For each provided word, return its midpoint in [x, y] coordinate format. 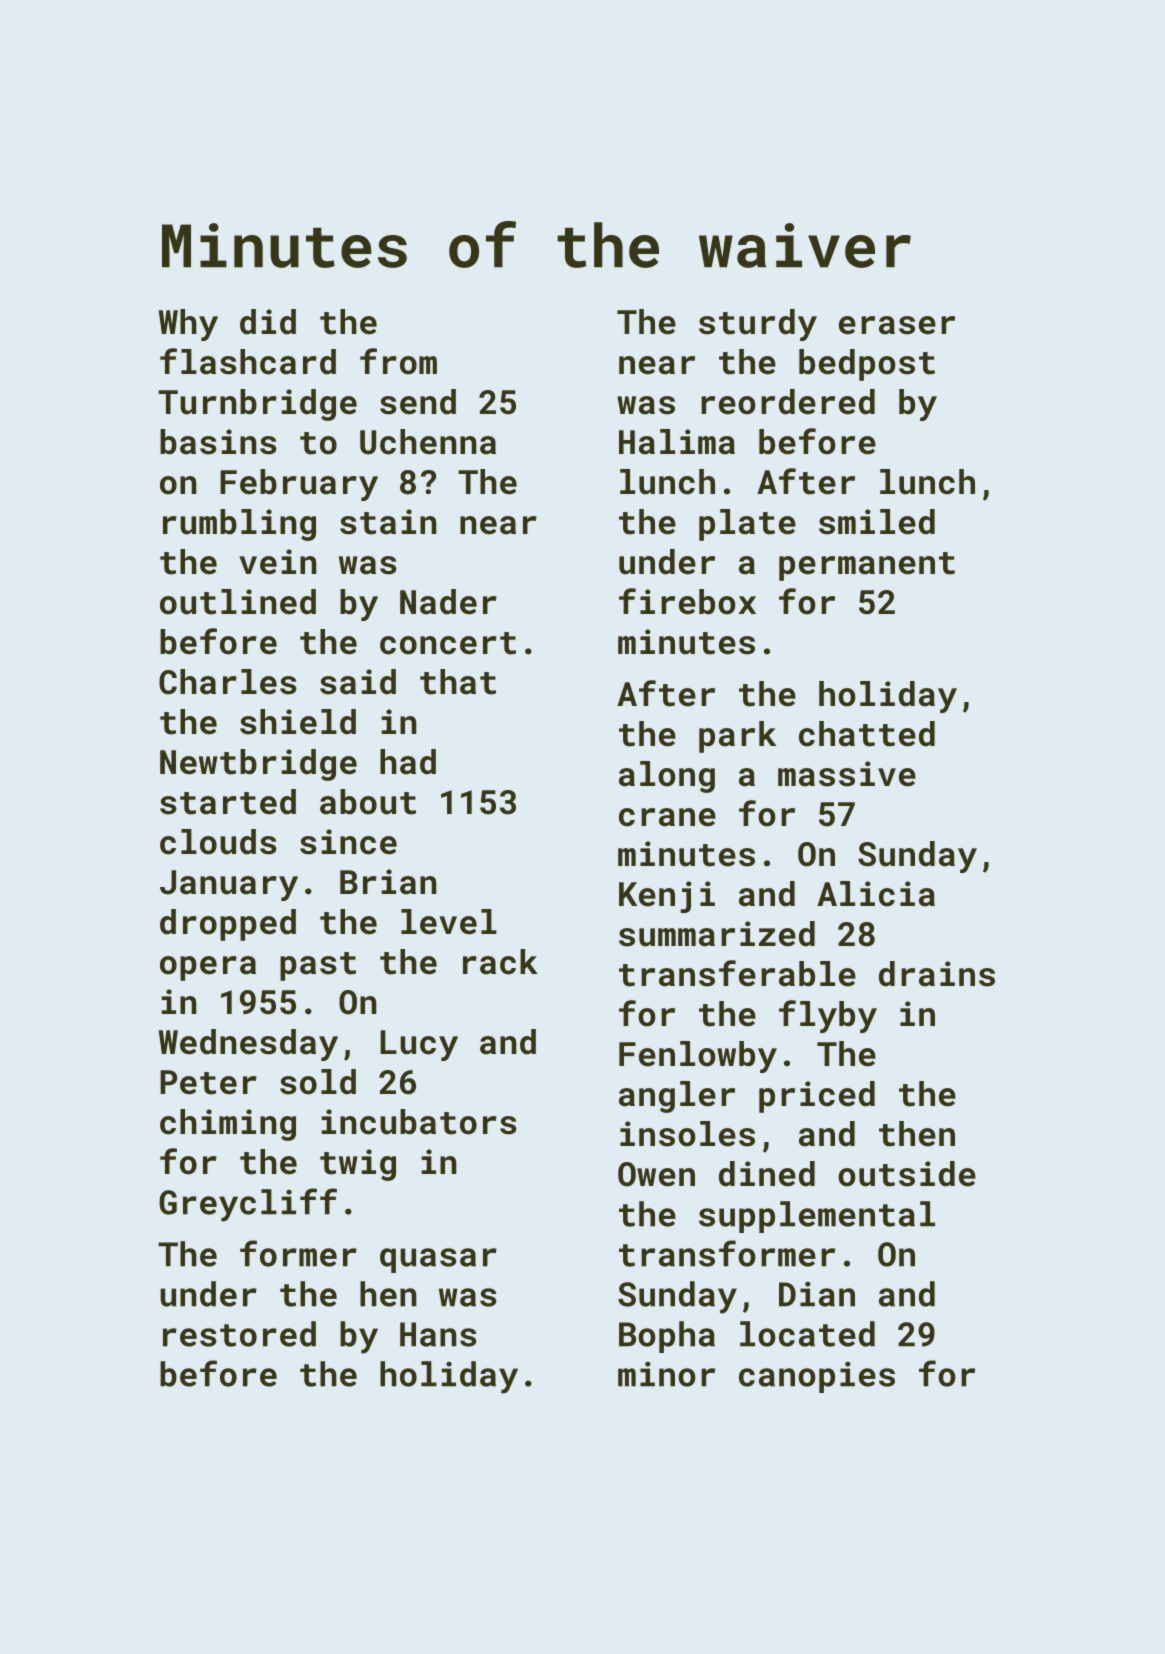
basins [218, 442]
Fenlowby [698, 1057]
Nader [448, 602]
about [368, 802]
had [408, 762]
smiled [877, 522]
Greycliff [248, 1205]
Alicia [876, 894]
